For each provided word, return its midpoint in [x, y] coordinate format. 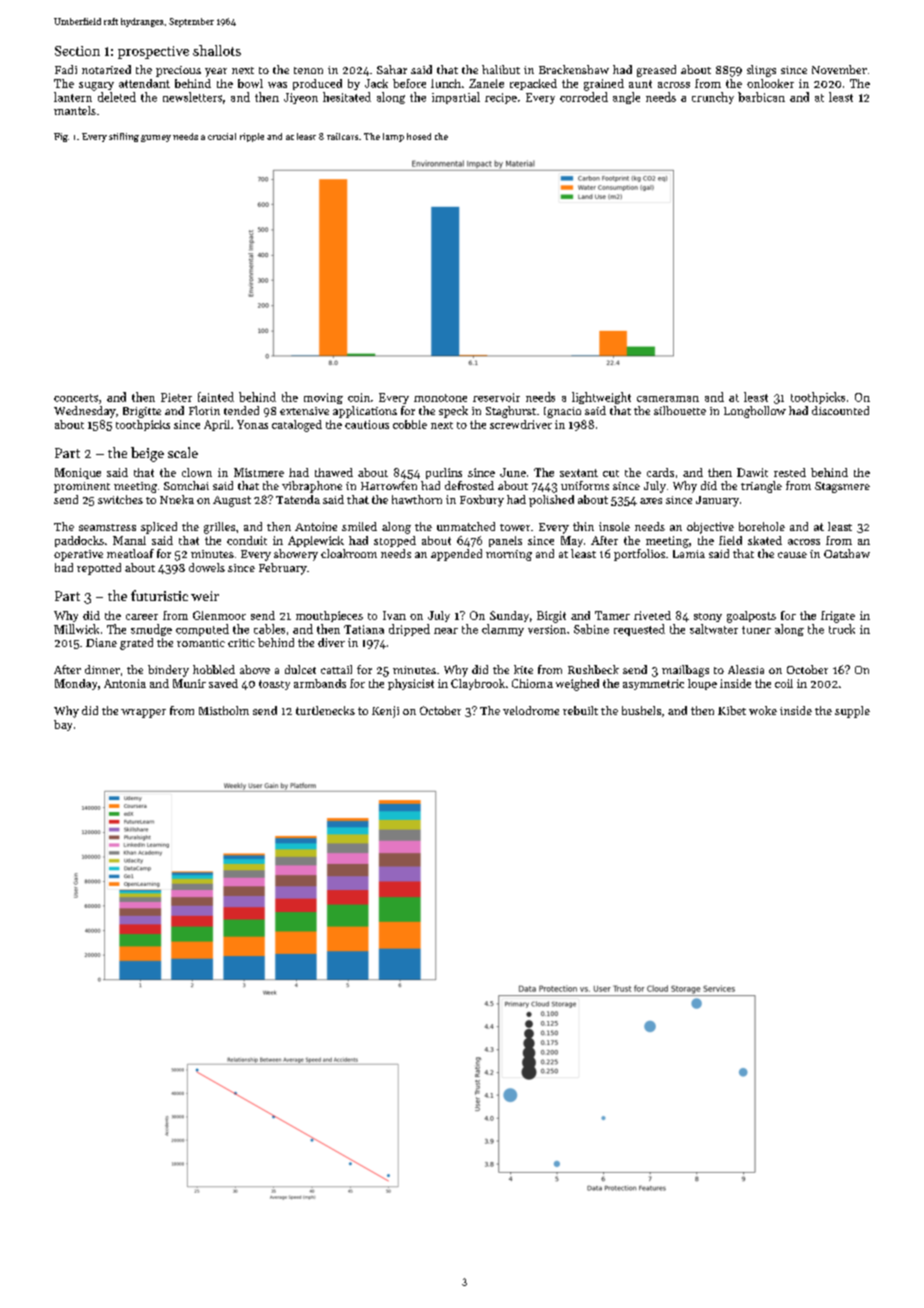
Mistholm [224, 710]
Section [77, 51]
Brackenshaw [574, 69]
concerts [76, 398]
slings [761, 71]
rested [790, 472]
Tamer [612, 615]
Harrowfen [389, 485]
